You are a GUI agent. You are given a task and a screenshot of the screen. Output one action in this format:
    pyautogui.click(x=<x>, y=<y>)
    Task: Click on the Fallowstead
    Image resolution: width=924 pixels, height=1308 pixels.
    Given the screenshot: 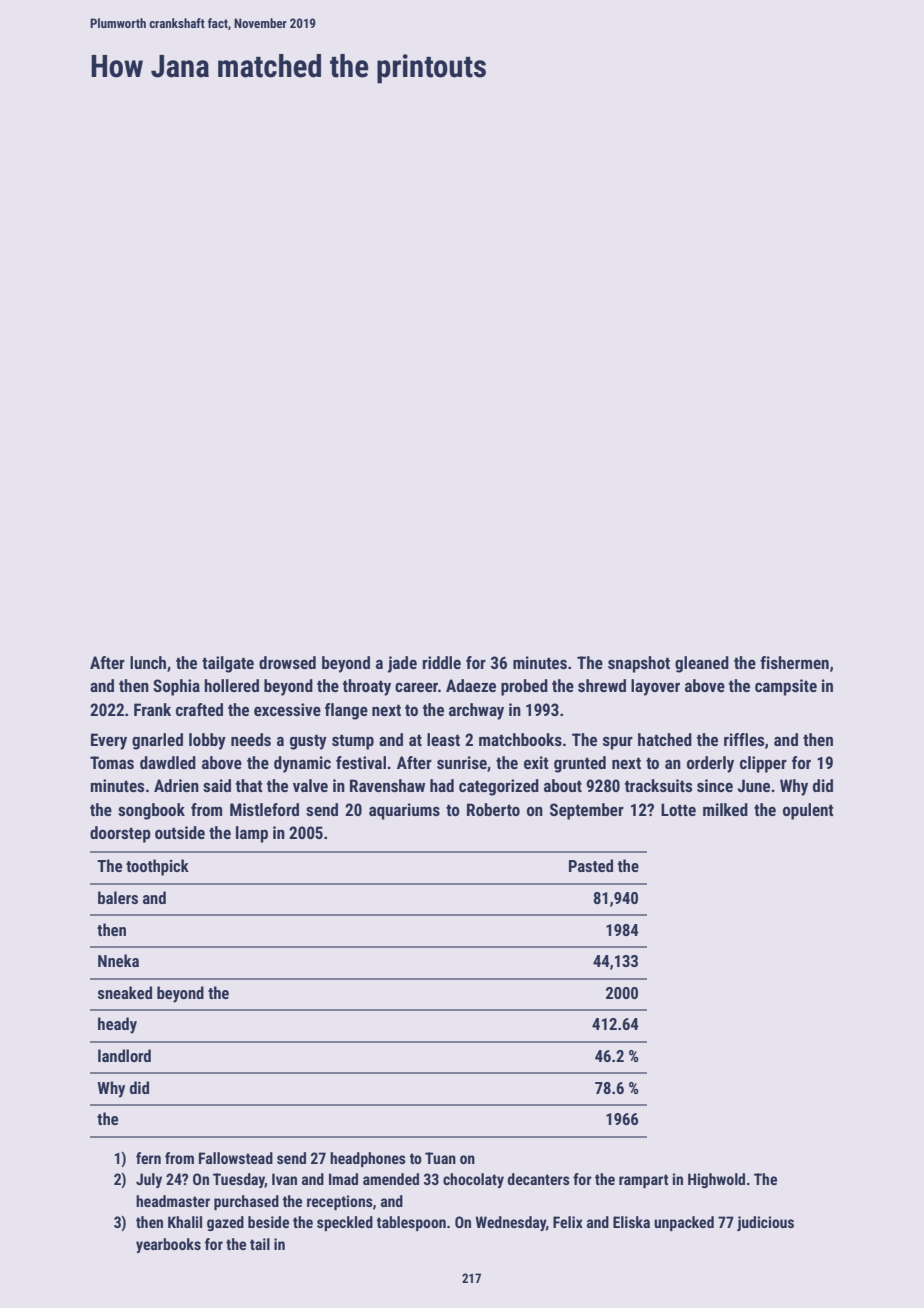 What is the action you would take?
    pyautogui.click(x=236, y=1158)
